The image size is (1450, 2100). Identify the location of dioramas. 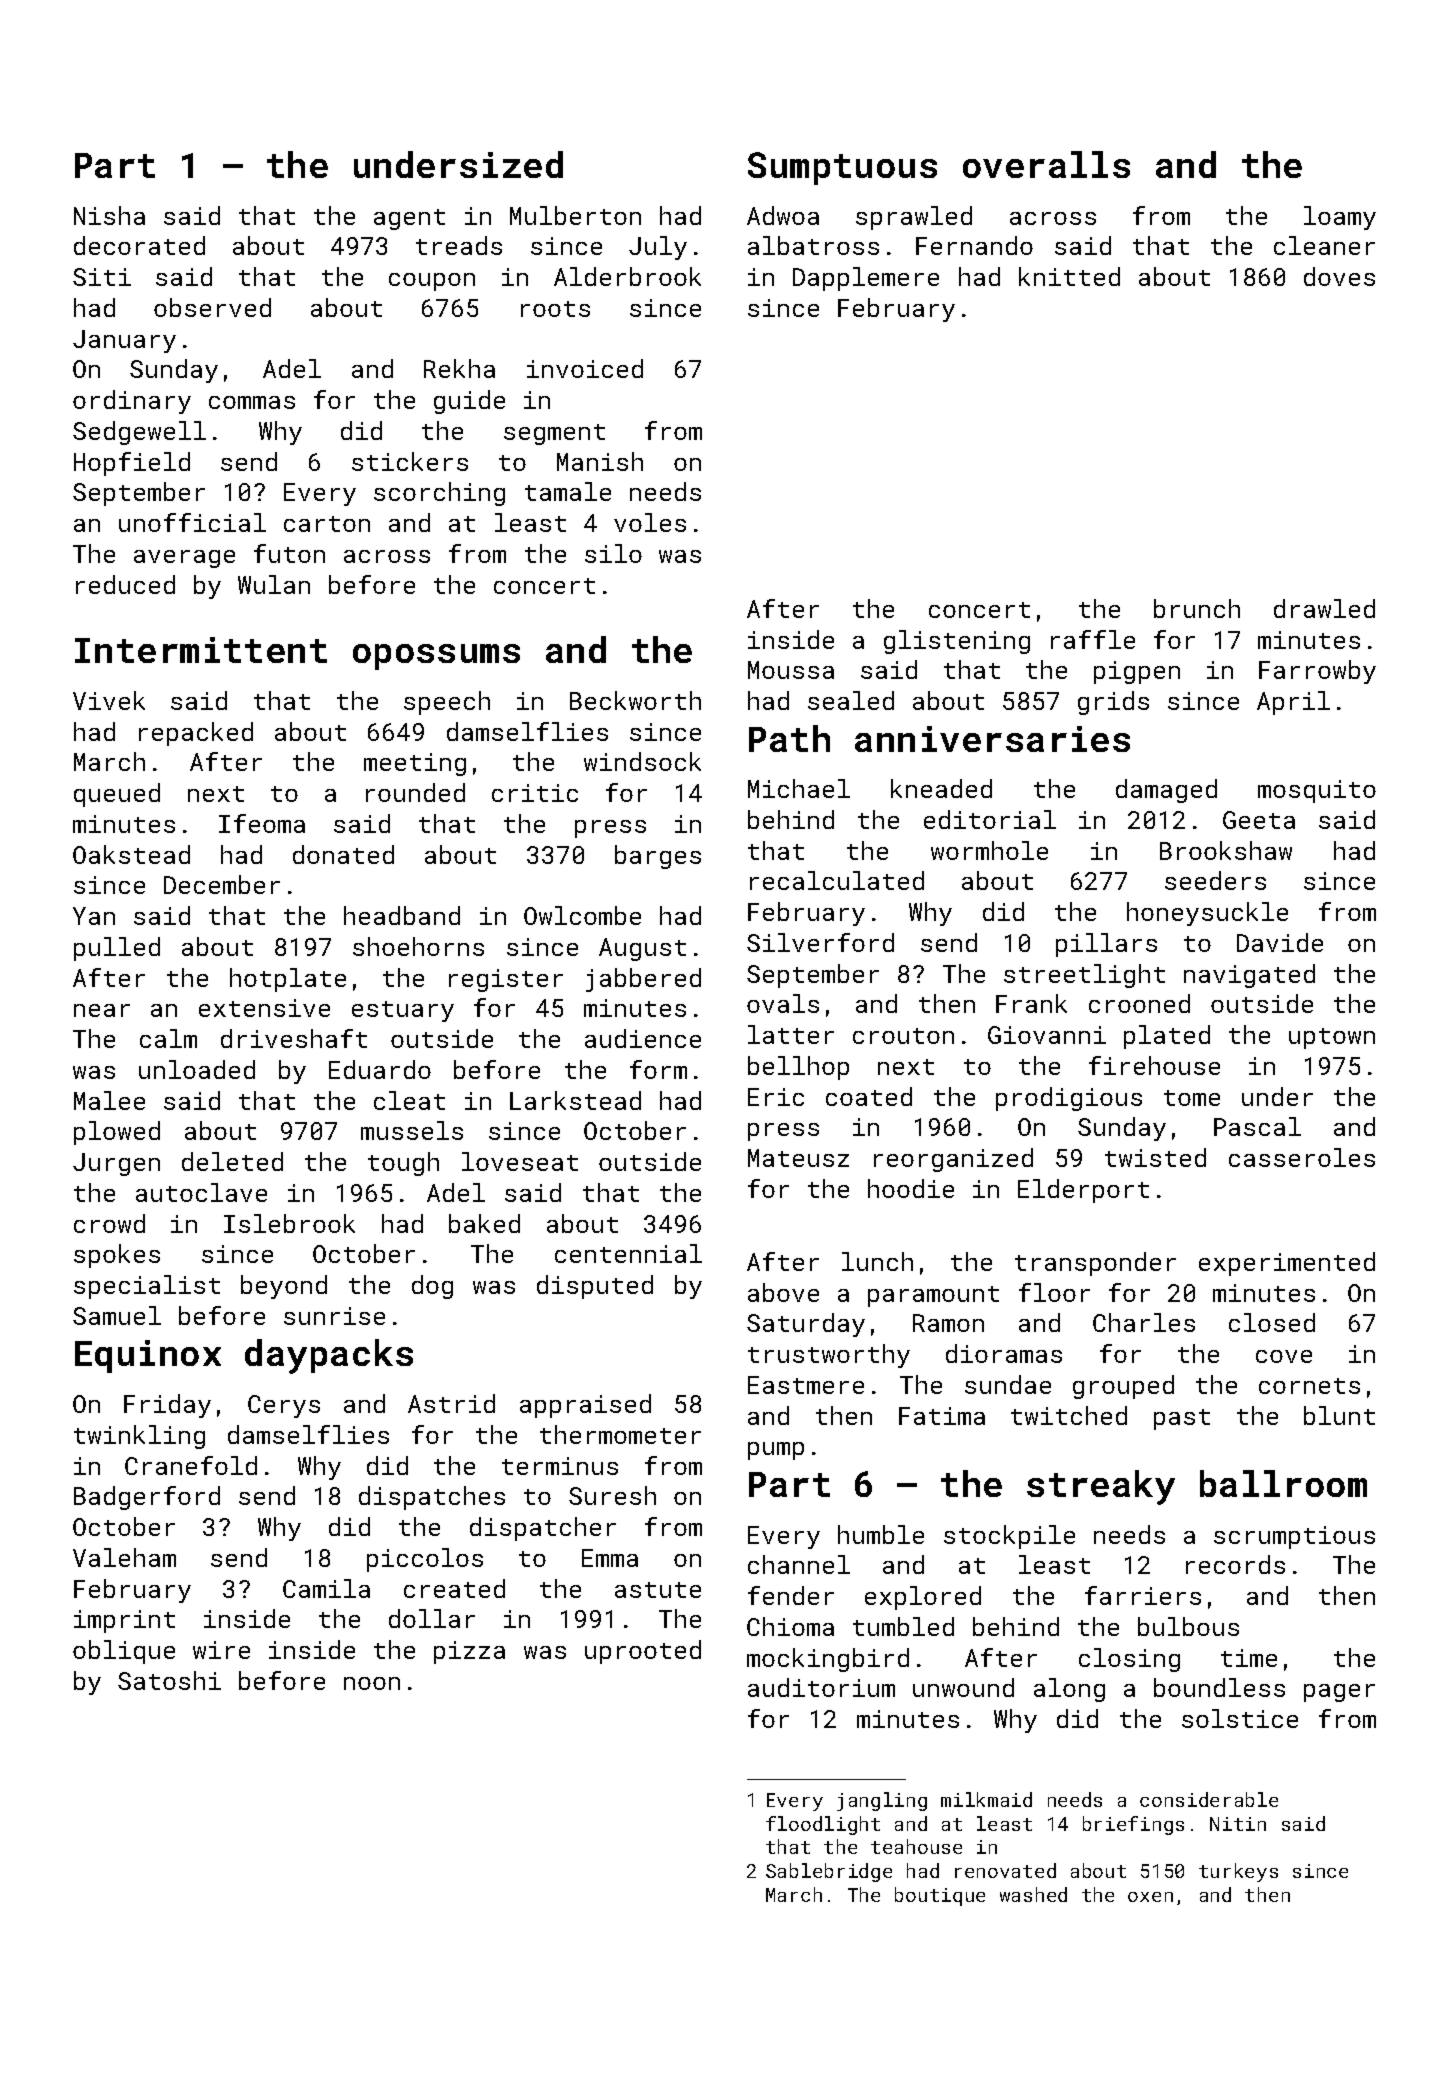
(1004, 1353).
